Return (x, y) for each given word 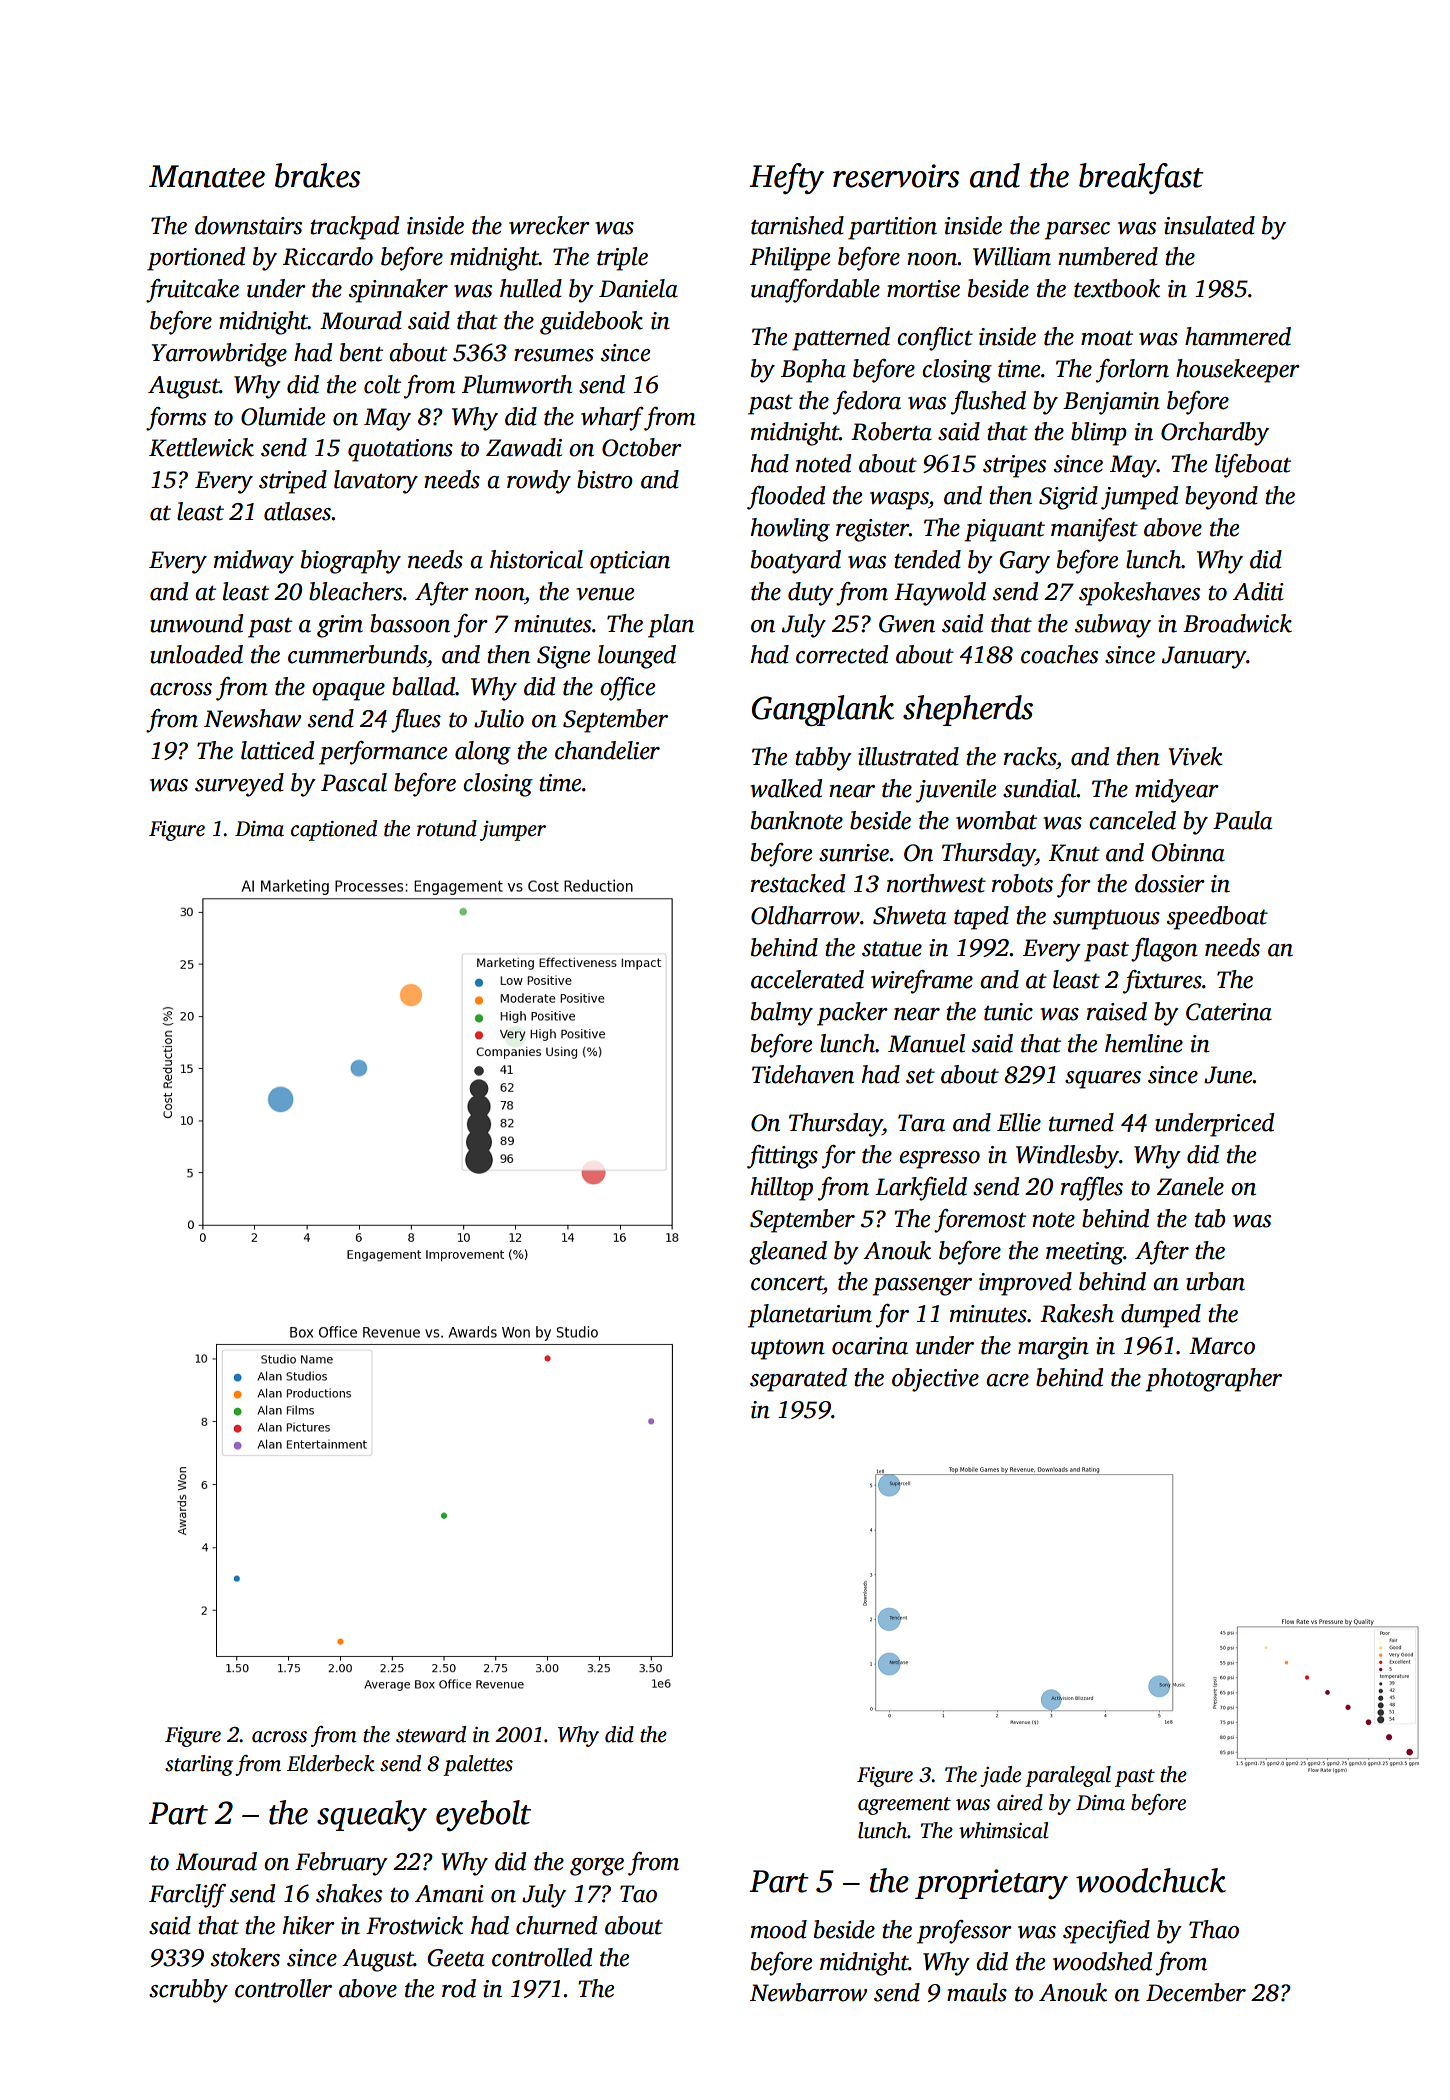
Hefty (787, 179)
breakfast (1141, 178)
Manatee (207, 176)
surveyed (239, 785)
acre (1007, 1380)
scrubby (188, 1991)
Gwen (907, 624)
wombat (996, 820)
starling (199, 1765)
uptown (788, 1350)
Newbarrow (808, 1992)
